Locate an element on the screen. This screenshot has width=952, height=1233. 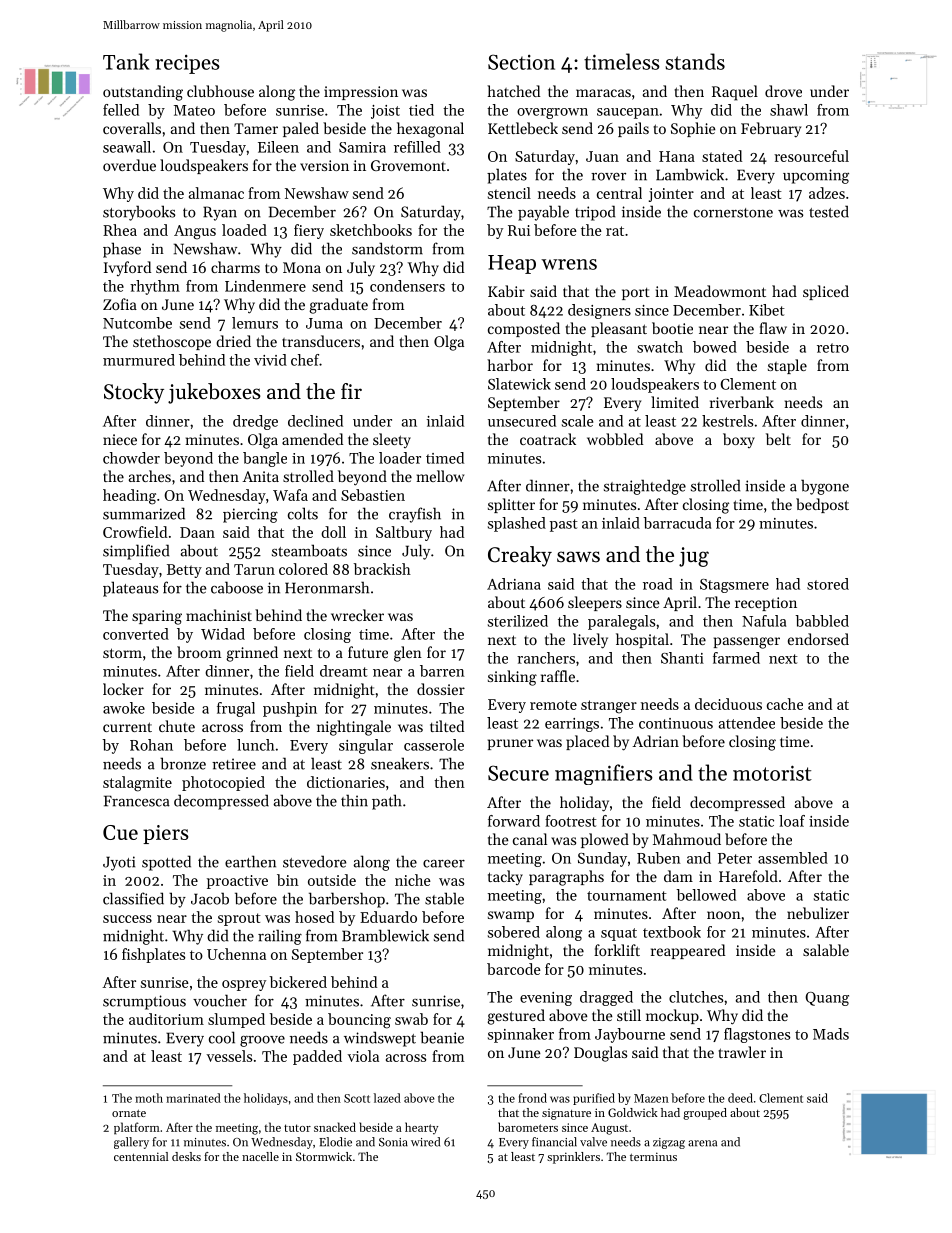
deciduous is located at coordinates (728, 704).
